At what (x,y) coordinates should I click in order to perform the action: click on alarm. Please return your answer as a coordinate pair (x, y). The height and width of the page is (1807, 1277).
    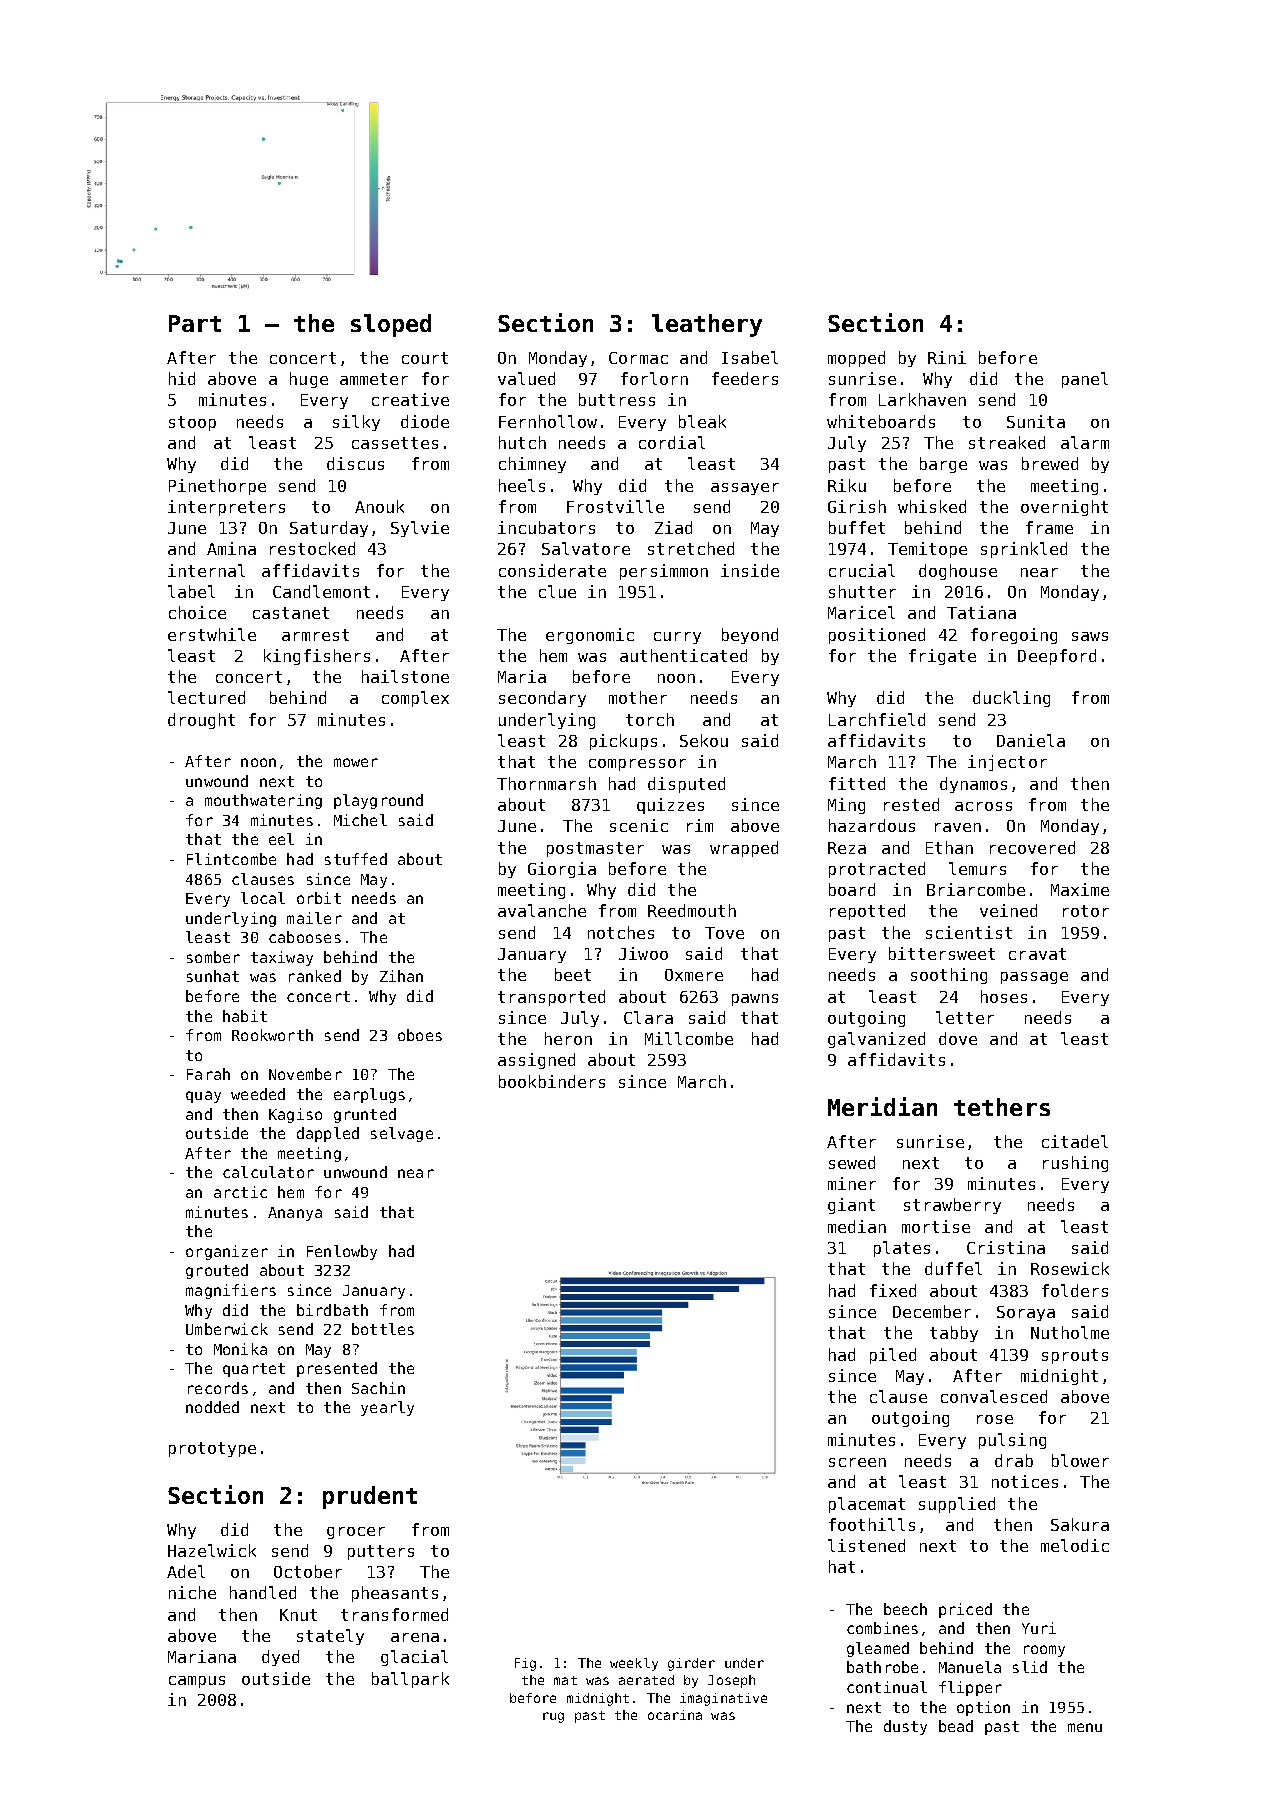
    Looking at the image, I should click on (1085, 442).
